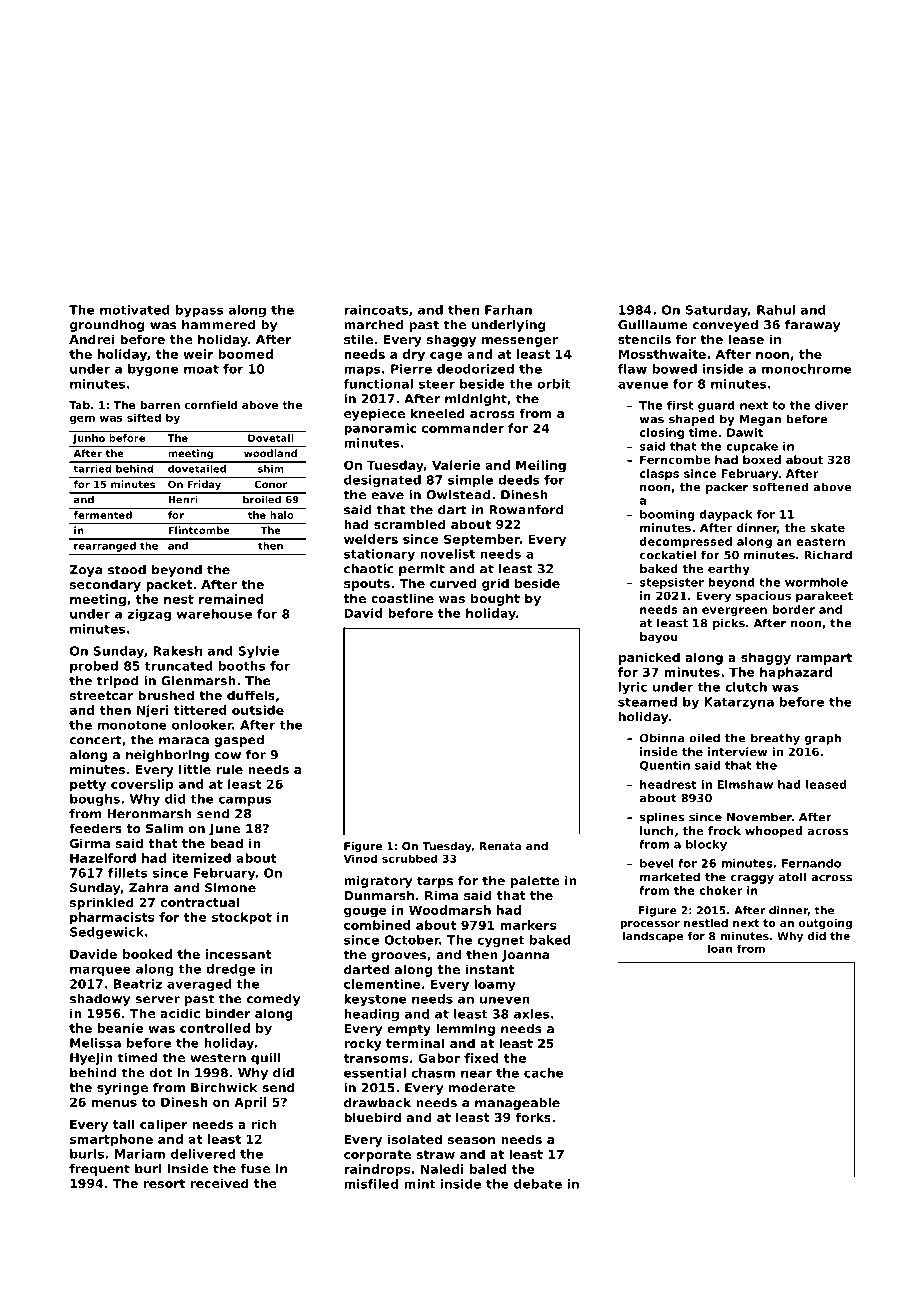  Describe the element at coordinates (255, 1169) in the document. I see `fuse` at that location.
